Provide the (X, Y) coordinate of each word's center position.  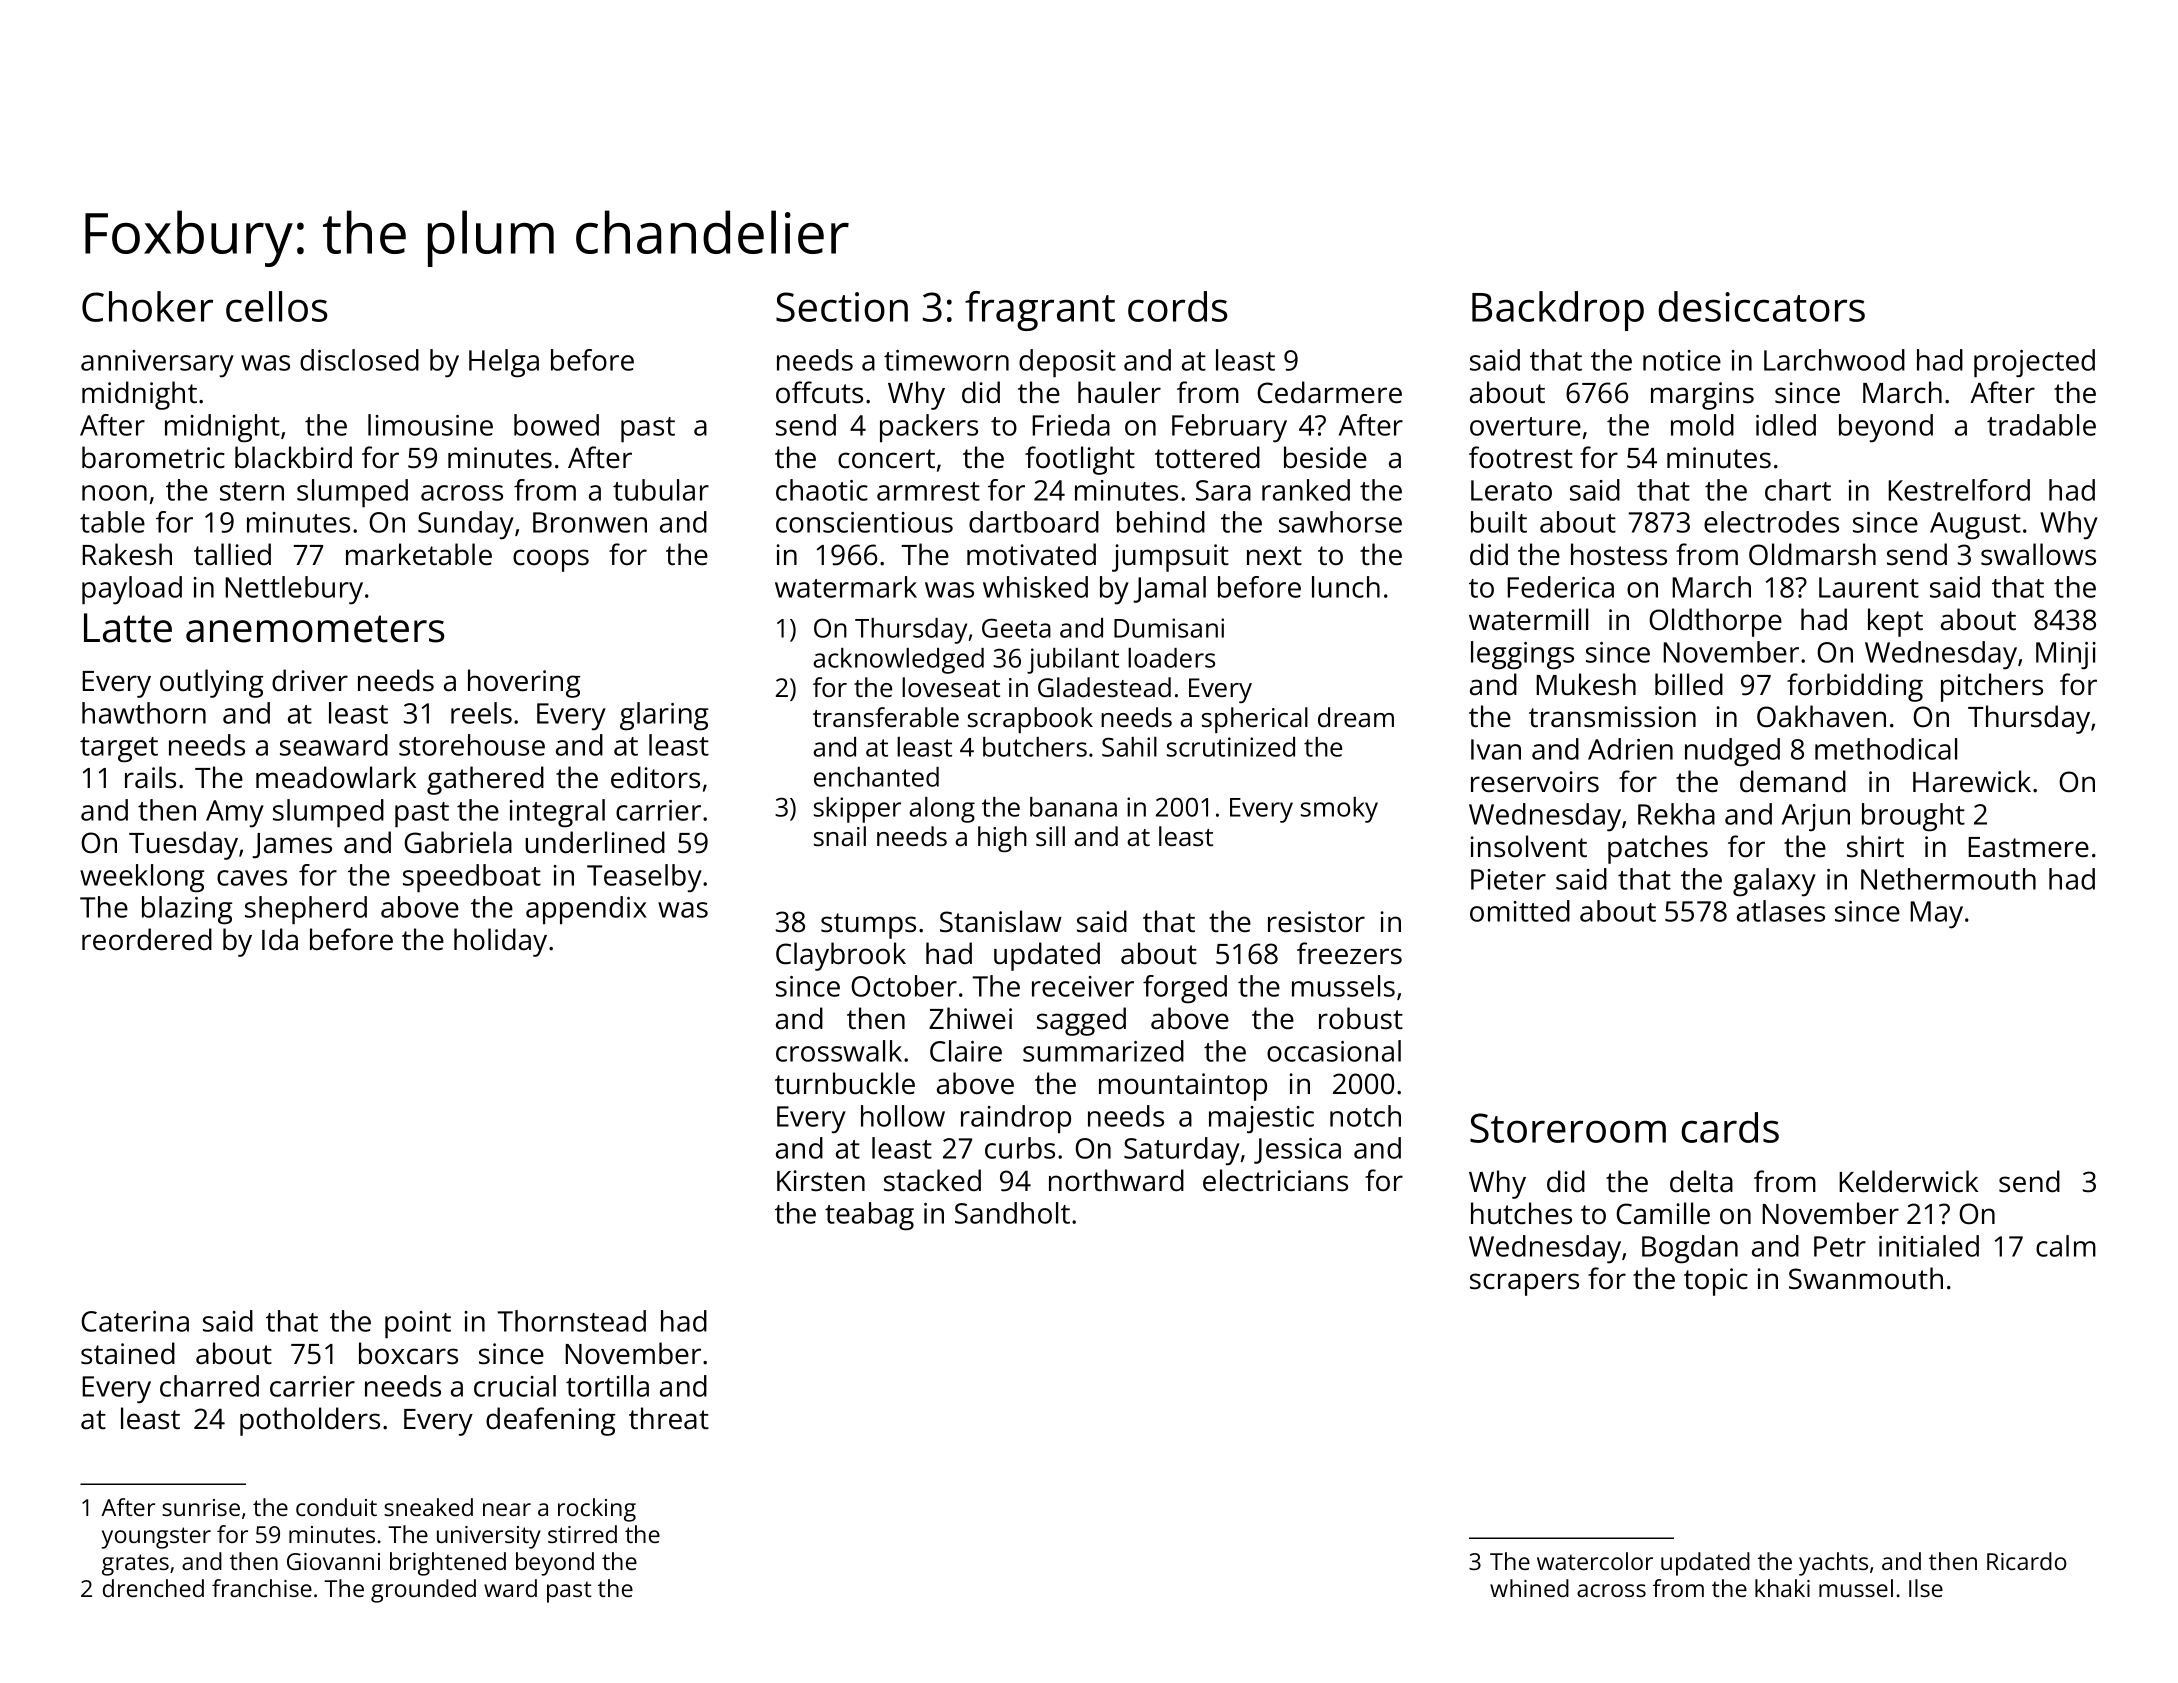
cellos (277, 306)
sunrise (201, 1507)
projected (2034, 363)
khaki (1782, 1588)
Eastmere (2028, 847)
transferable (886, 717)
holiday (500, 942)
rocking (597, 1510)
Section (842, 307)
